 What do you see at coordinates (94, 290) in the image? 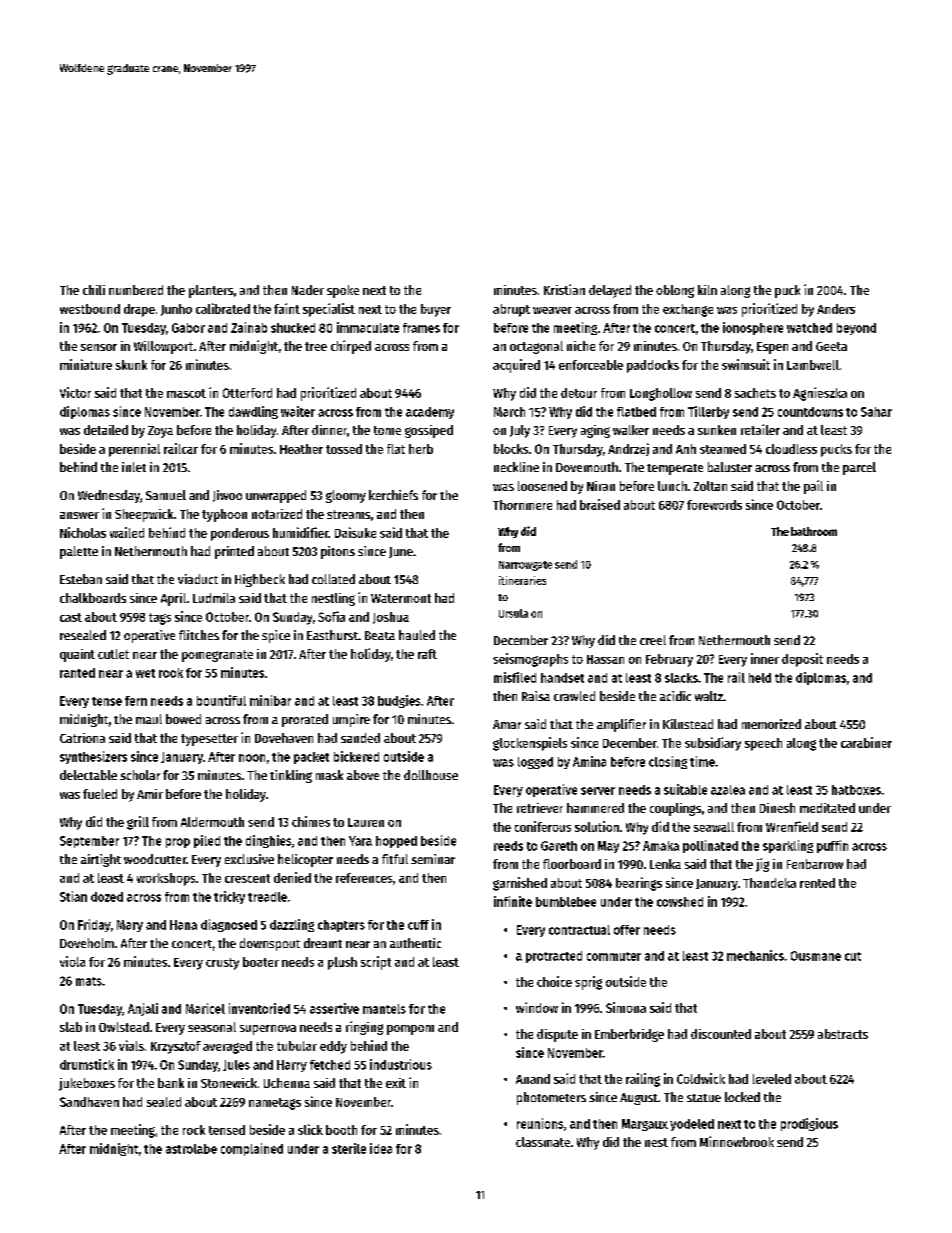
I see `chili` at bounding box center [94, 290].
